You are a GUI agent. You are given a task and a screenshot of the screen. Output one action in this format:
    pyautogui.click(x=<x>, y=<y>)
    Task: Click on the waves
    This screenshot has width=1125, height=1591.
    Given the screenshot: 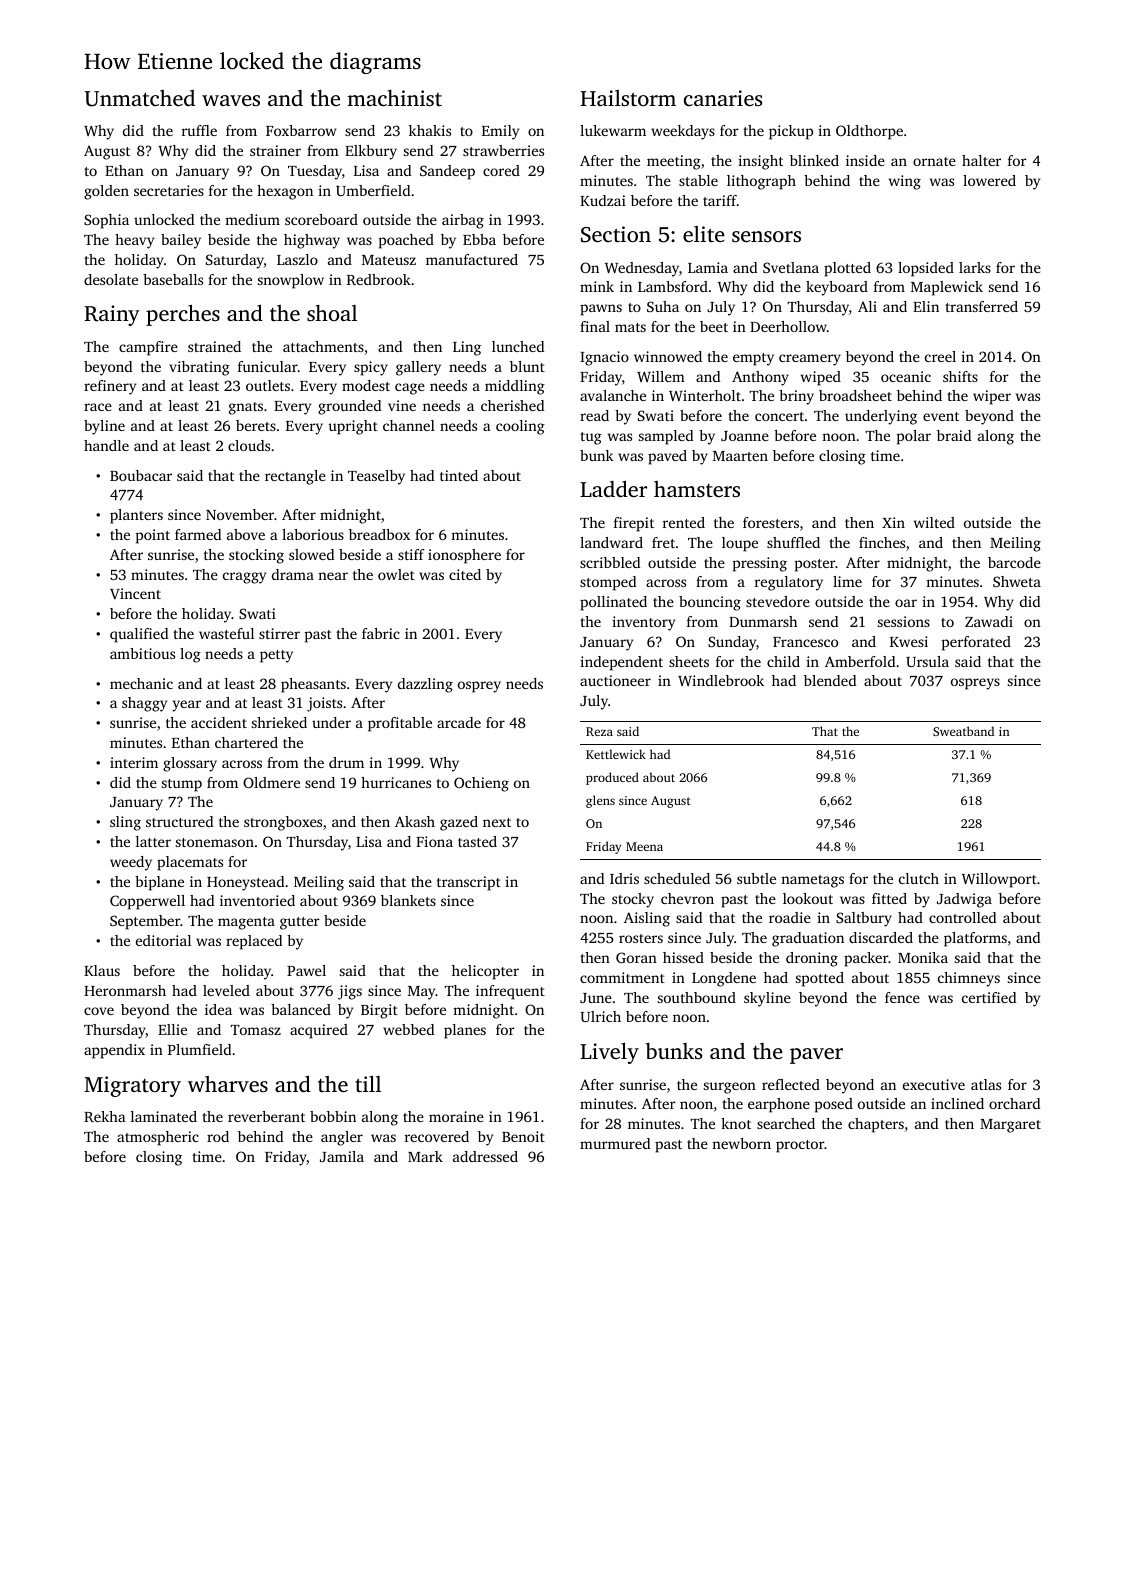 What is the action you would take?
    pyautogui.click(x=231, y=100)
